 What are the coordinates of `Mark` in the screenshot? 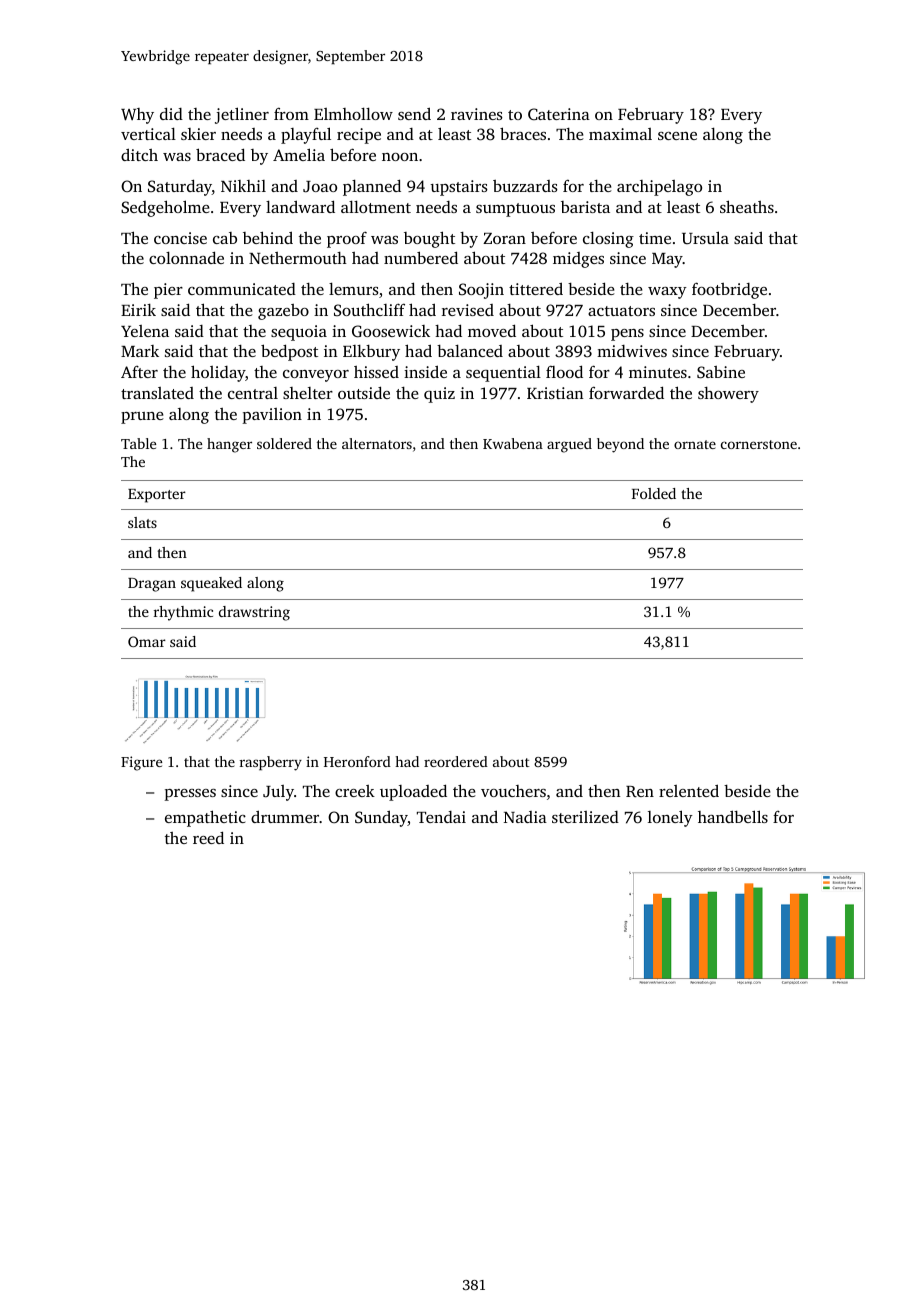 It's located at (140, 351).
